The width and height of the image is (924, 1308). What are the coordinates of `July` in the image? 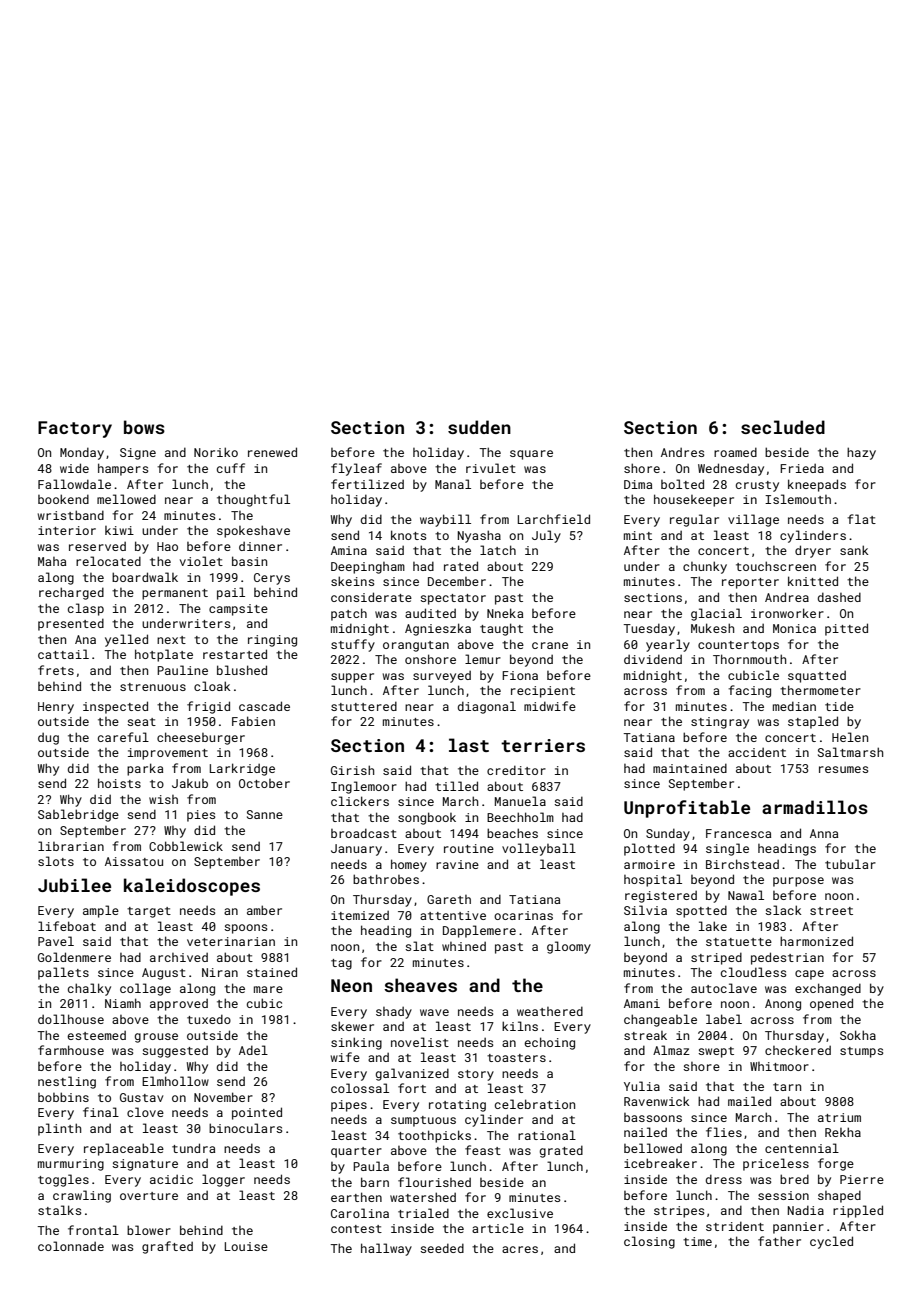 It's located at (546, 536).
